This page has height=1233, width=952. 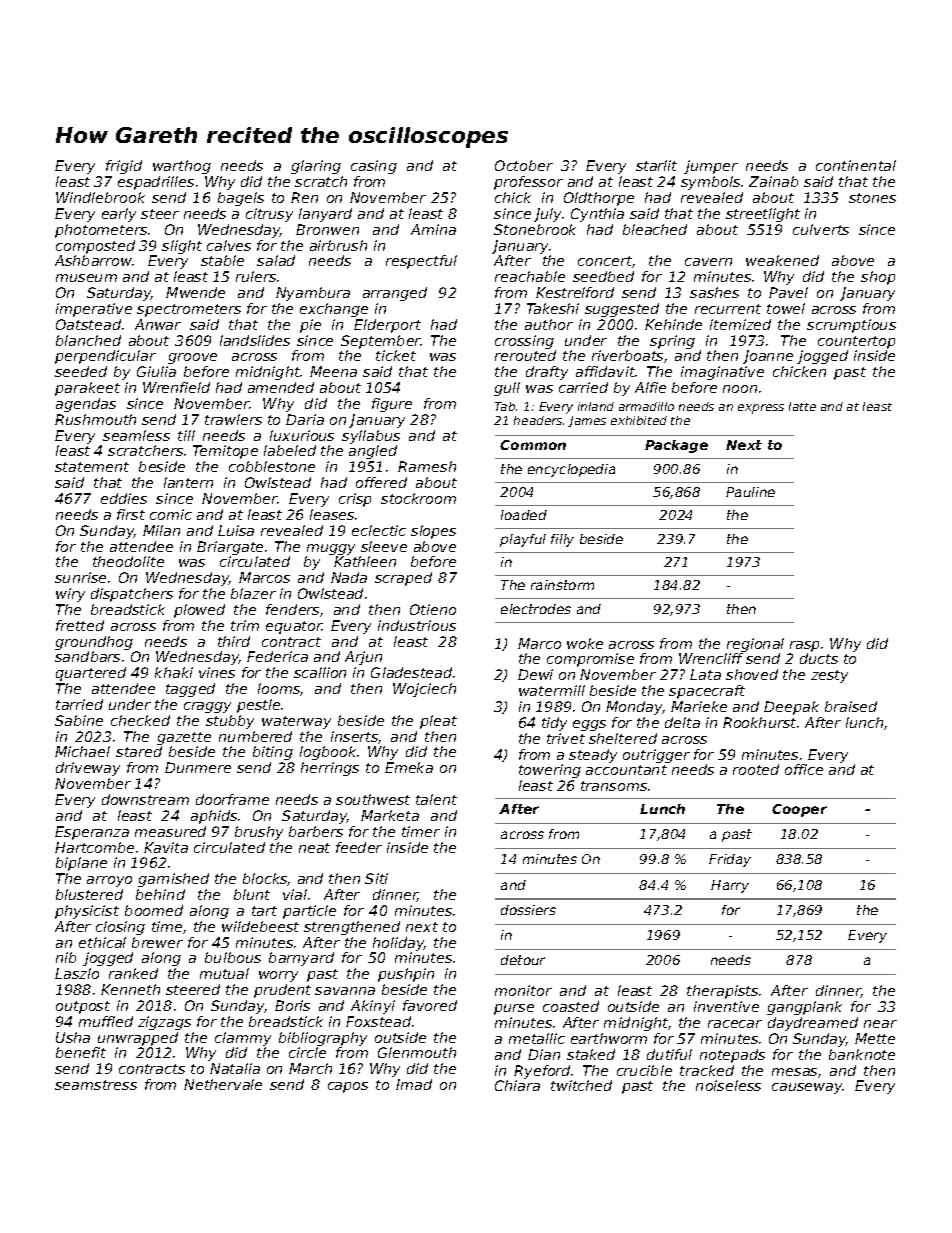 I want to click on composted, so click(x=95, y=247).
